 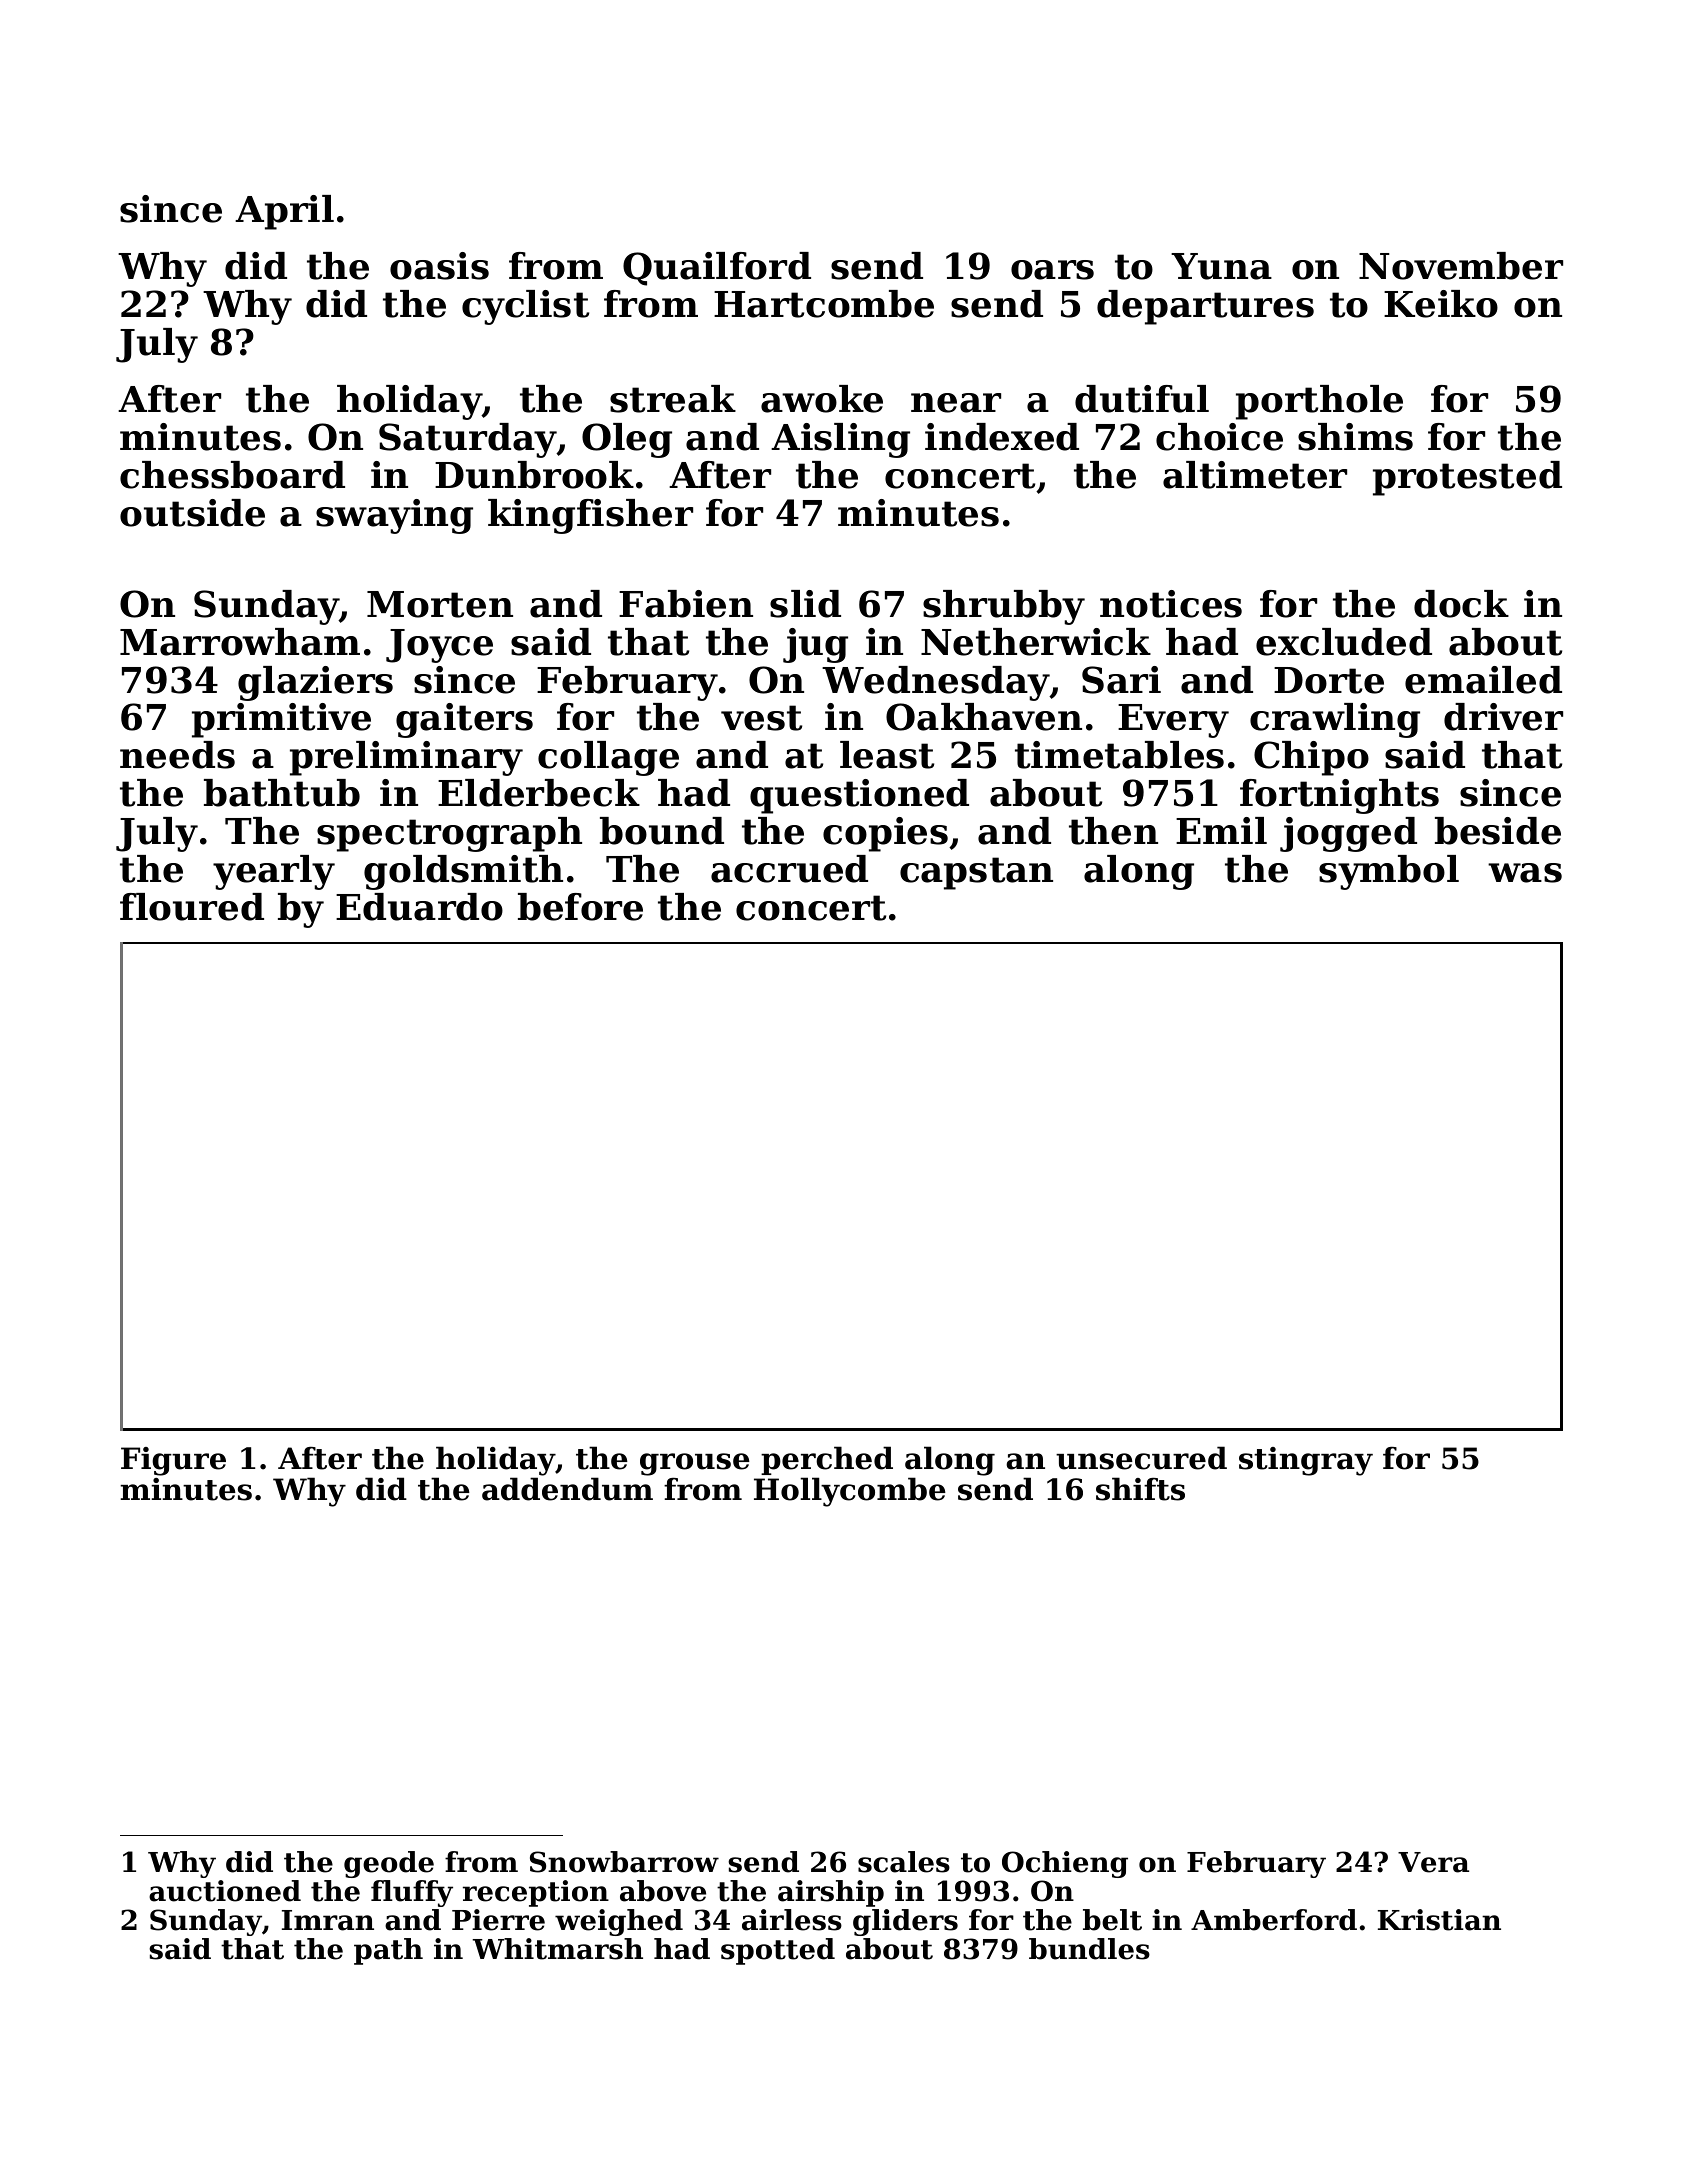 I want to click on Kristian, so click(x=1439, y=1920).
